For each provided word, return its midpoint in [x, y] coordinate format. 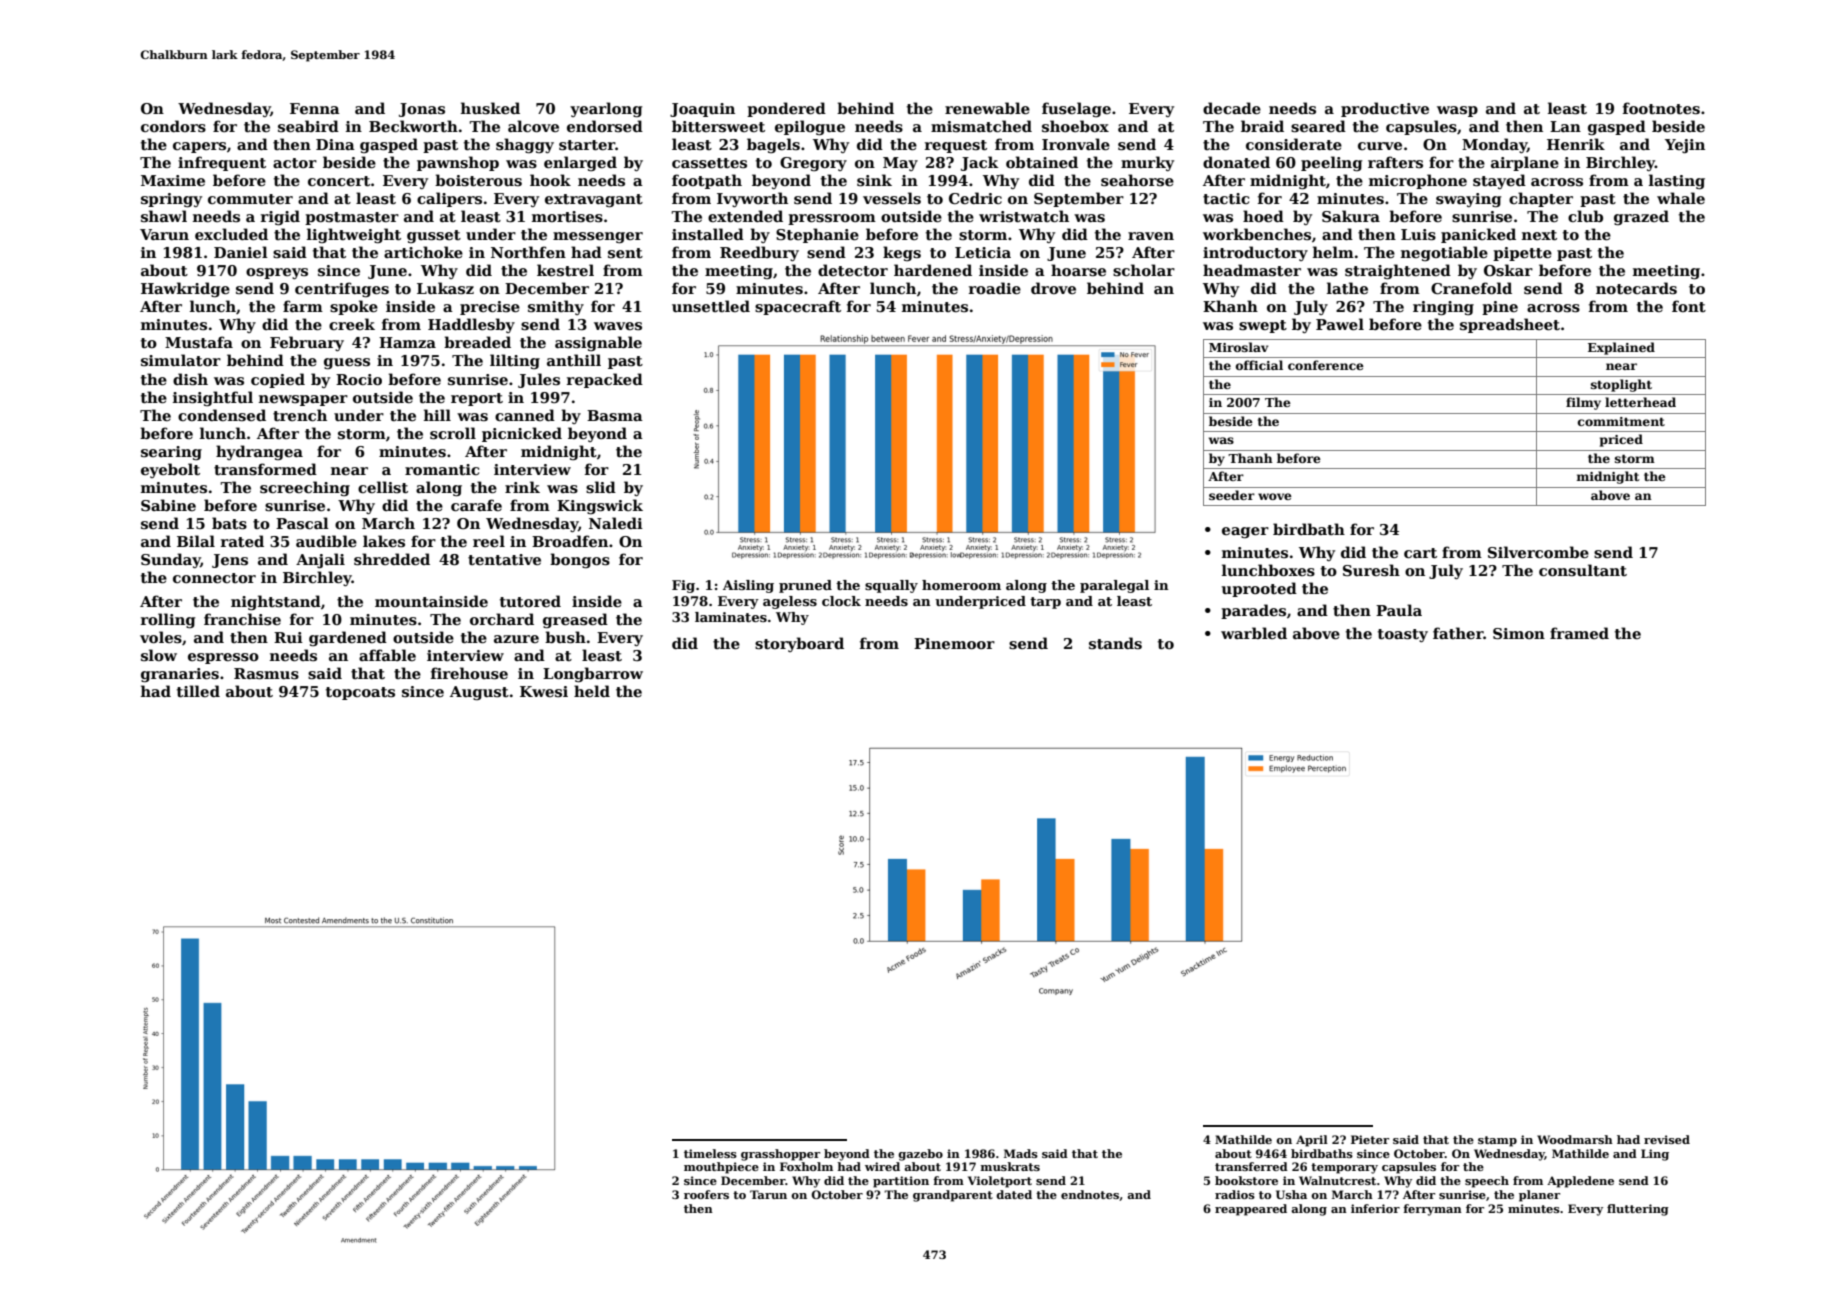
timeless [710, 1153]
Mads [1021, 1153]
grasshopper [780, 1155]
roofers [706, 1194]
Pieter [1370, 1139]
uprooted [1259, 589]
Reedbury [759, 253]
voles [161, 637]
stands [1115, 643]
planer [1539, 1196]
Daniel [241, 252]
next [1539, 235]
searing [171, 453]
